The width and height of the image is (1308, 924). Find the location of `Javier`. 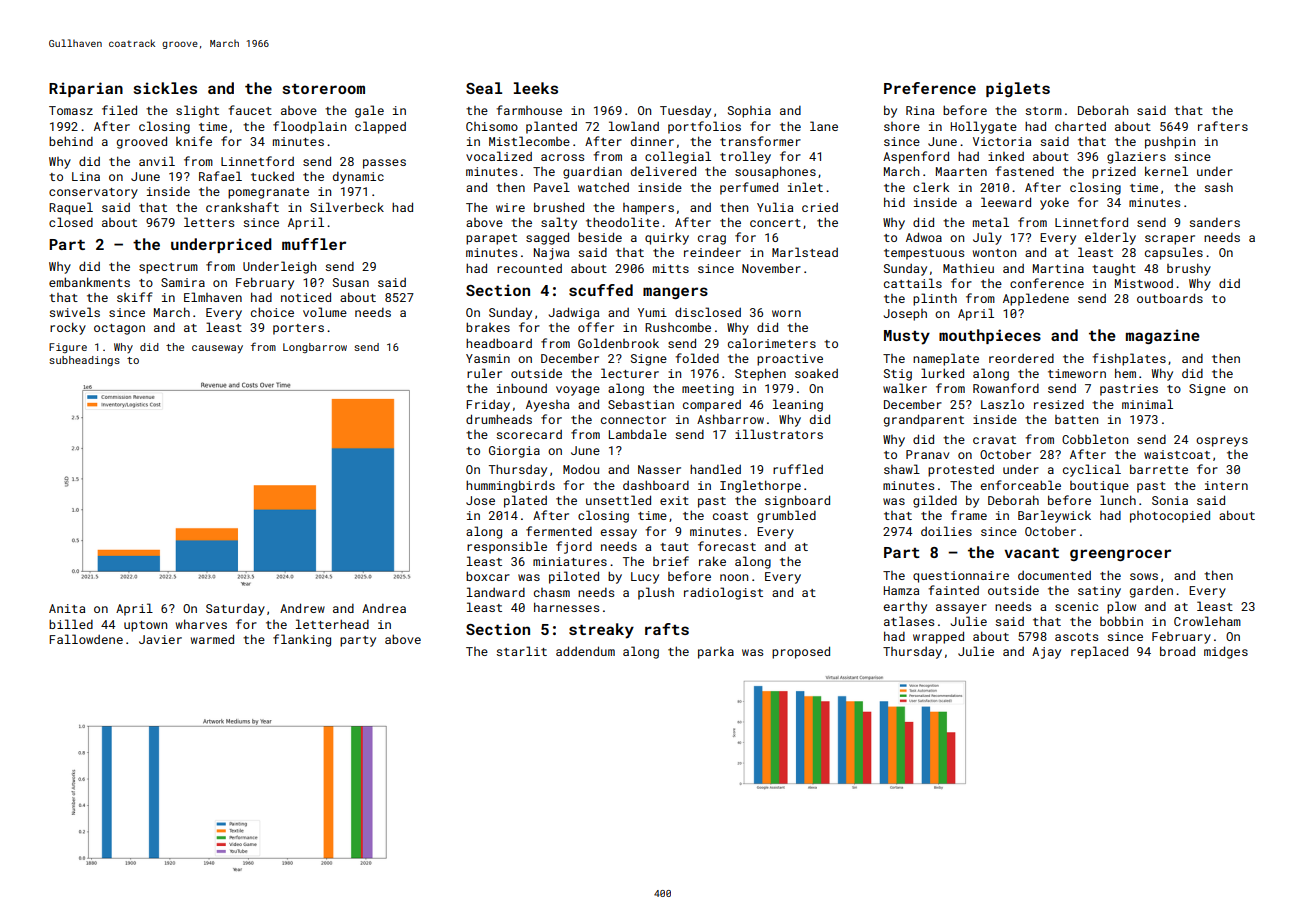

Javier is located at coordinates (160, 639).
